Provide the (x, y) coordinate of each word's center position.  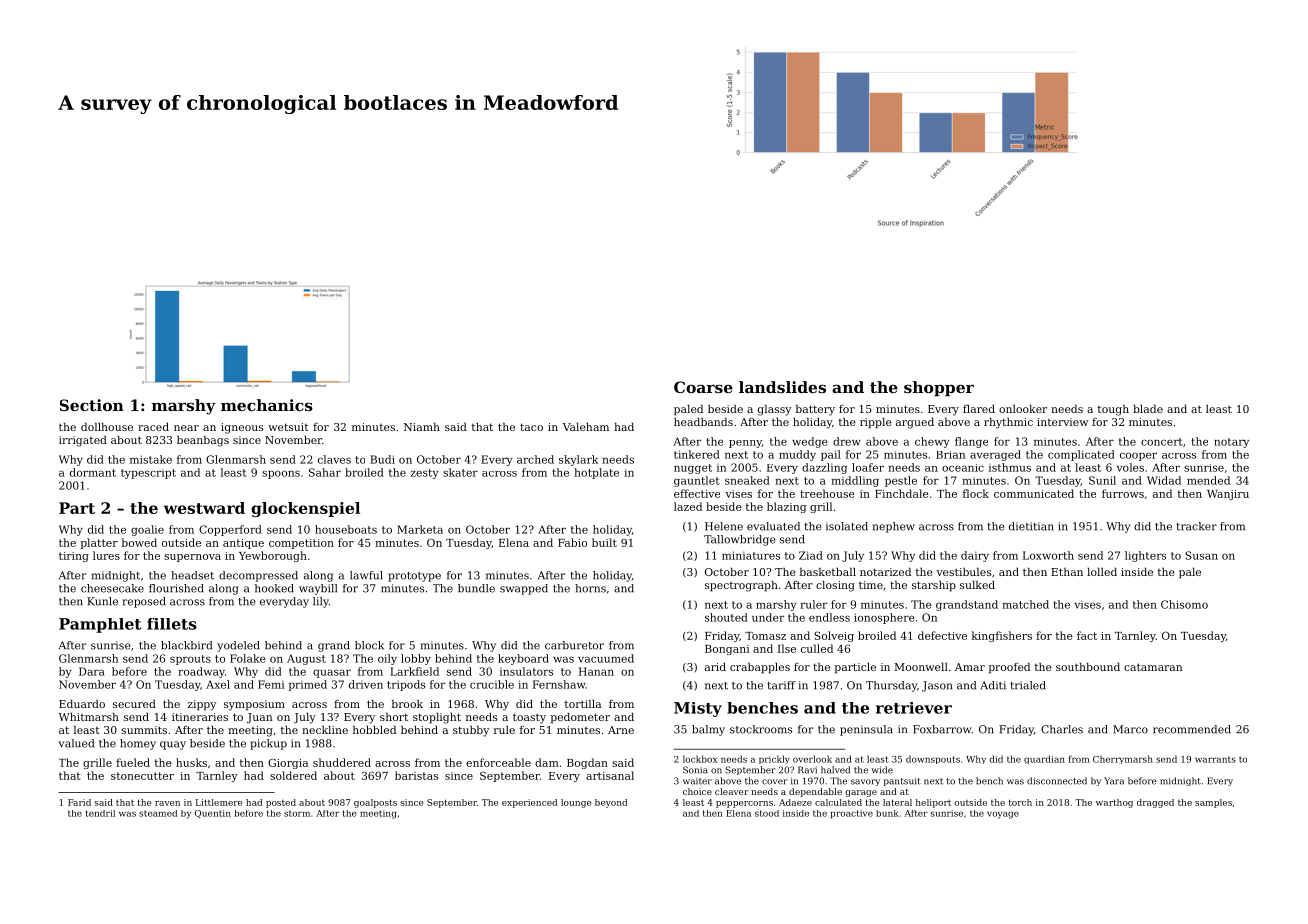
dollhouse (107, 426)
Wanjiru (1228, 495)
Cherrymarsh (1123, 759)
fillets (172, 624)
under (768, 617)
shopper (939, 388)
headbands (703, 421)
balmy (708, 730)
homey (138, 744)
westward (204, 508)
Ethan (1067, 571)
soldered (293, 775)
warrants (1215, 759)
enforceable (498, 762)
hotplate (596, 473)
